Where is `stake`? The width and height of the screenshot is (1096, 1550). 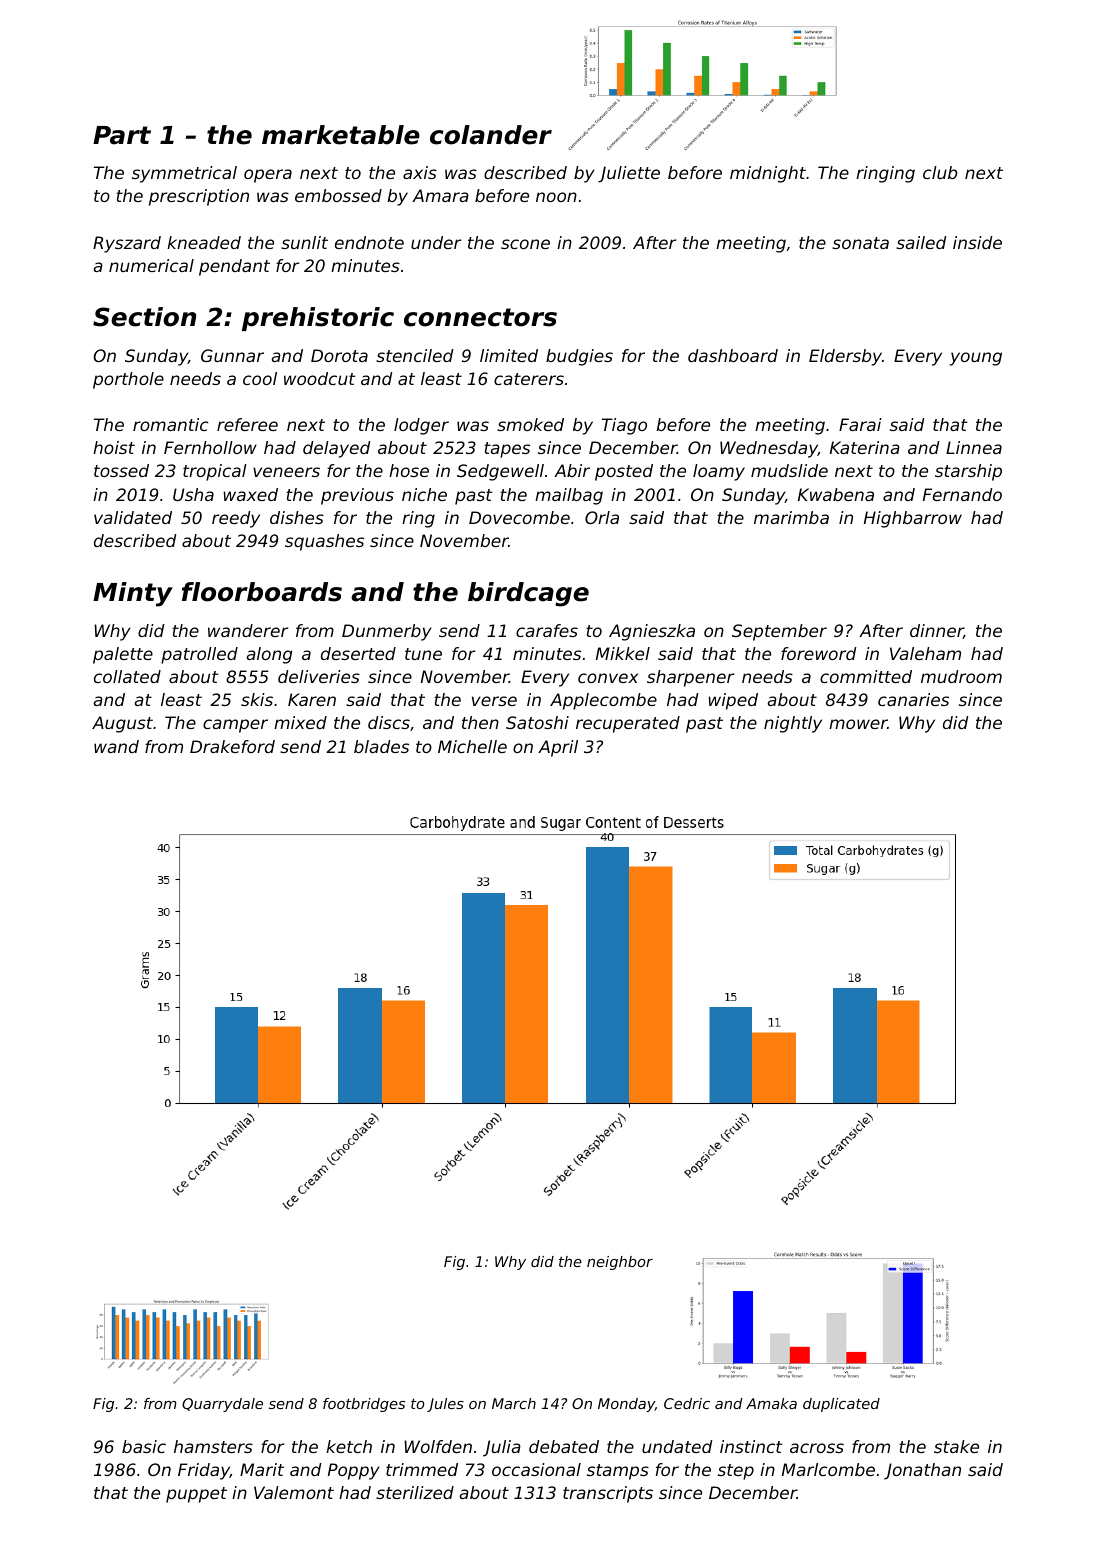 stake is located at coordinates (956, 1446).
